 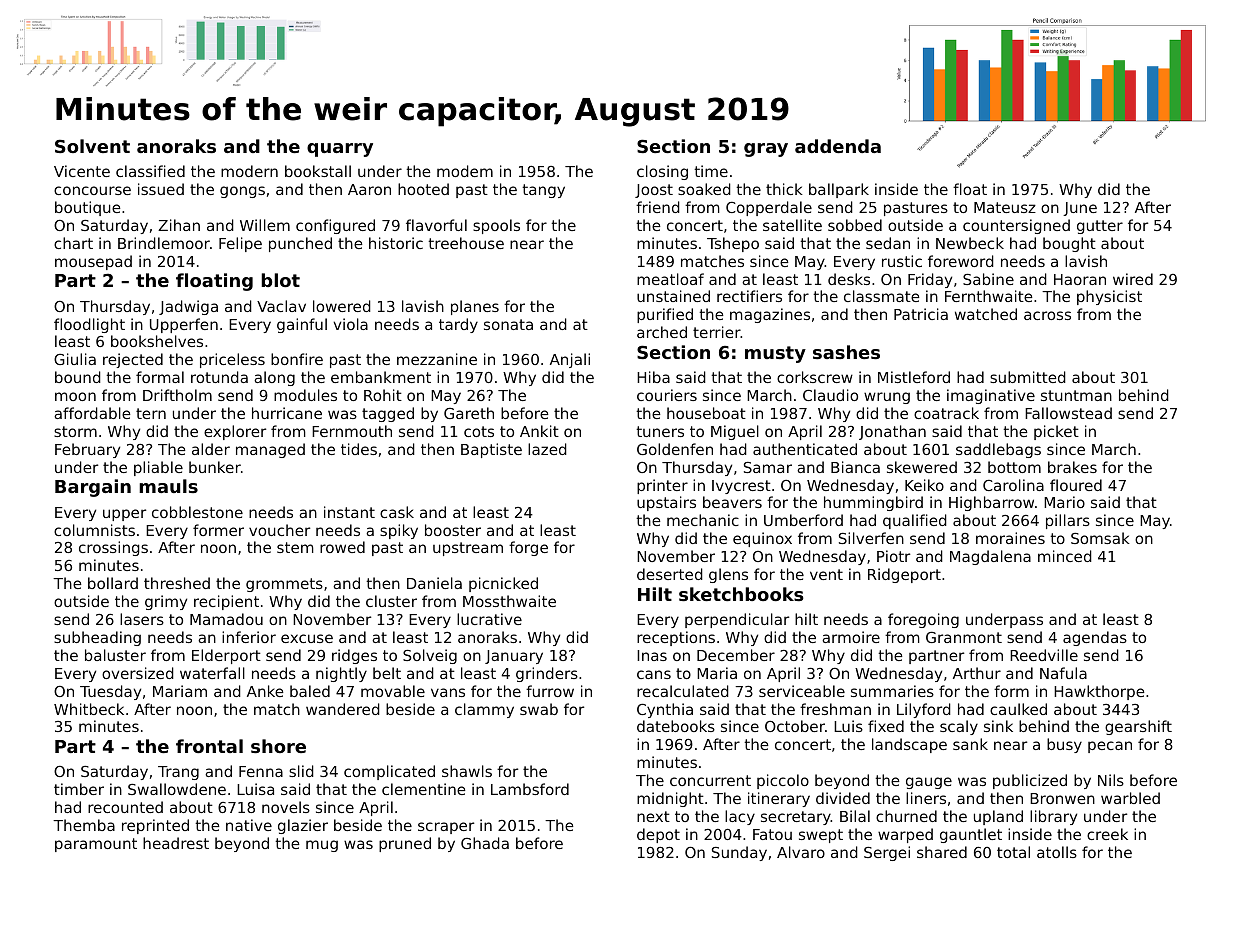 I want to click on saddlebags, so click(x=998, y=450).
